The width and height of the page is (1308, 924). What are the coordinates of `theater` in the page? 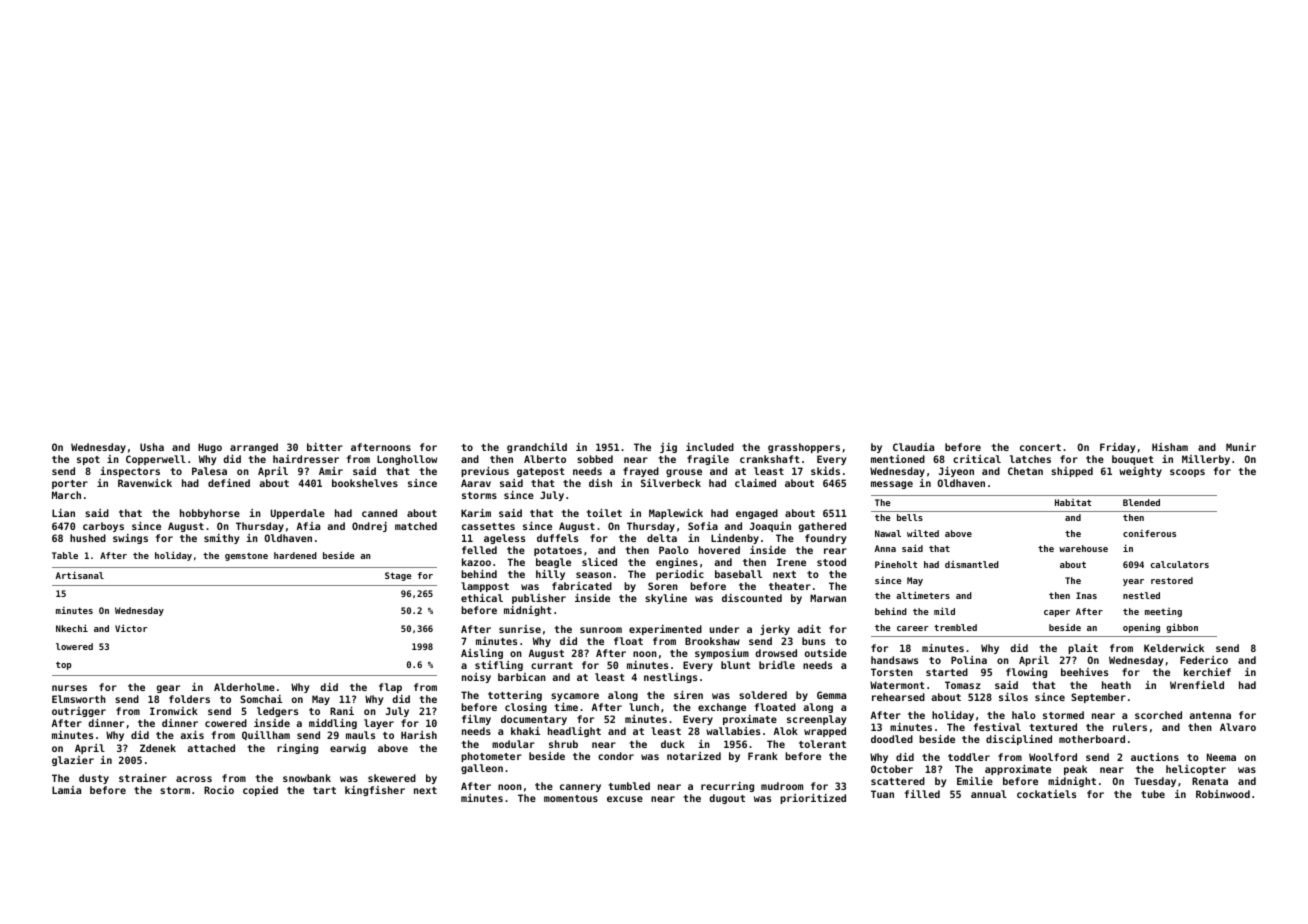 It's located at (790, 586).
